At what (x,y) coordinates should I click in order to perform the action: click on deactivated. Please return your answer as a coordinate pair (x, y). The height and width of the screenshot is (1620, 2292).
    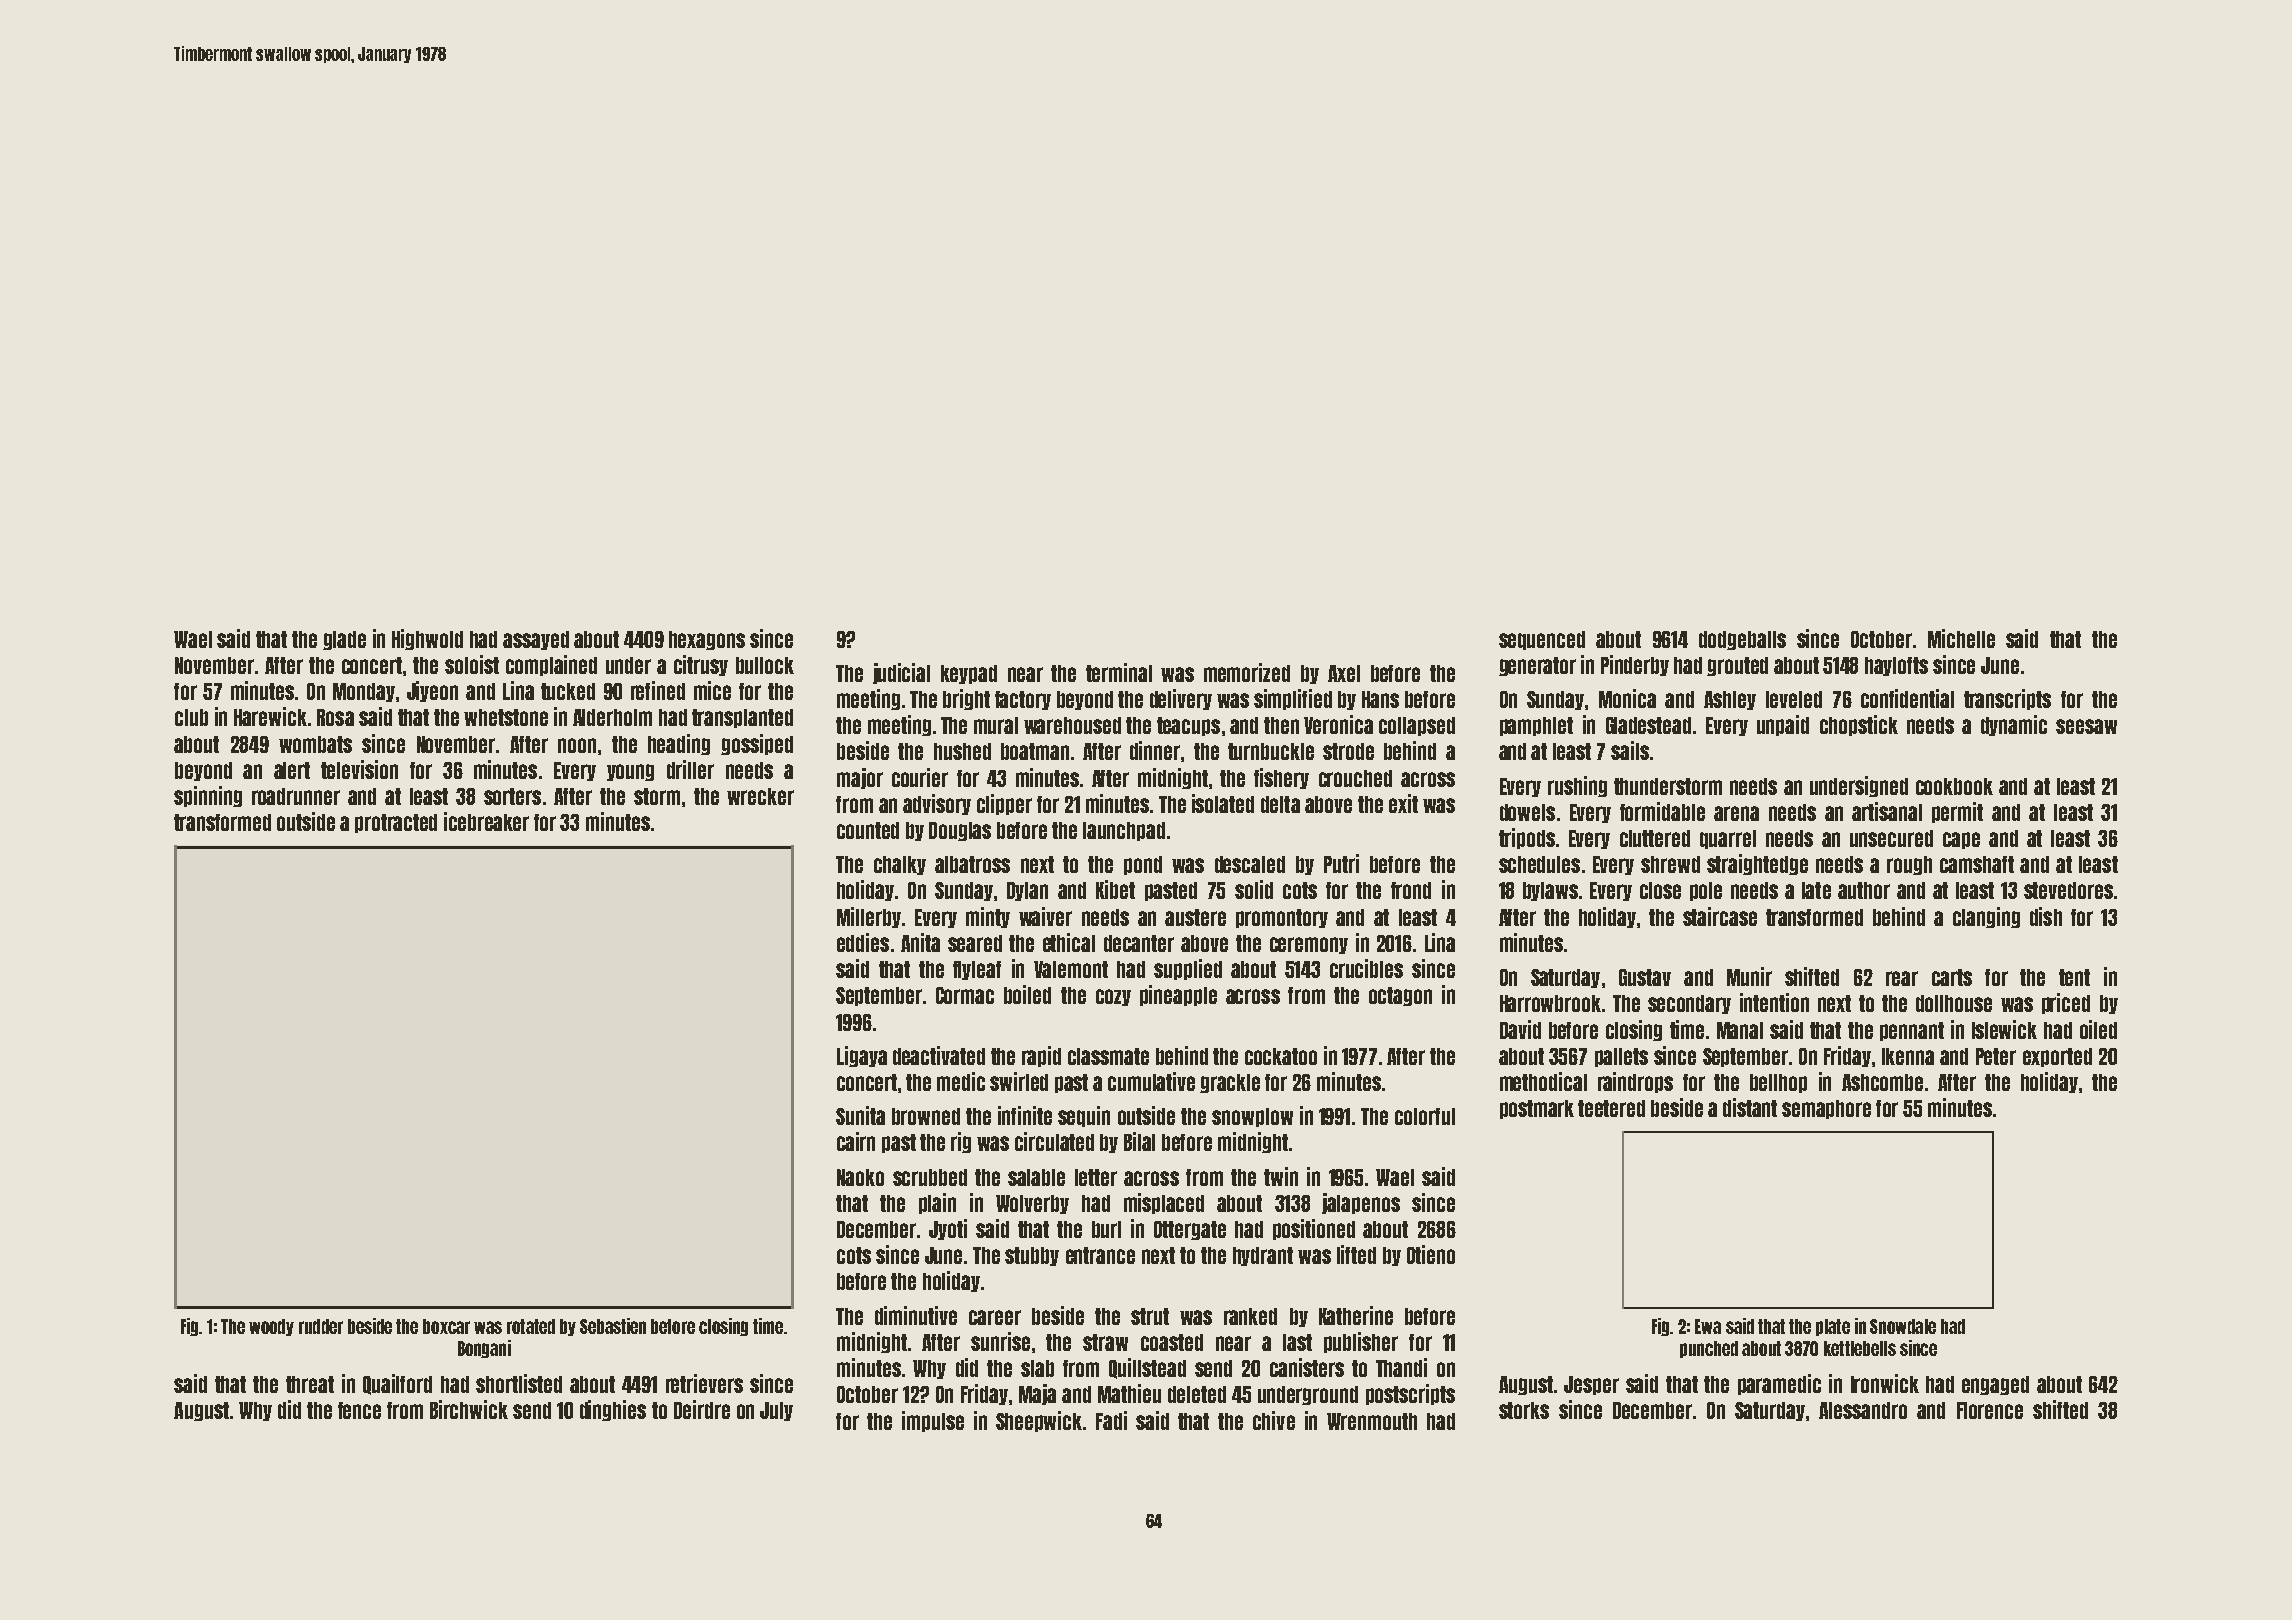
    Looking at the image, I should click on (939, 1055).
